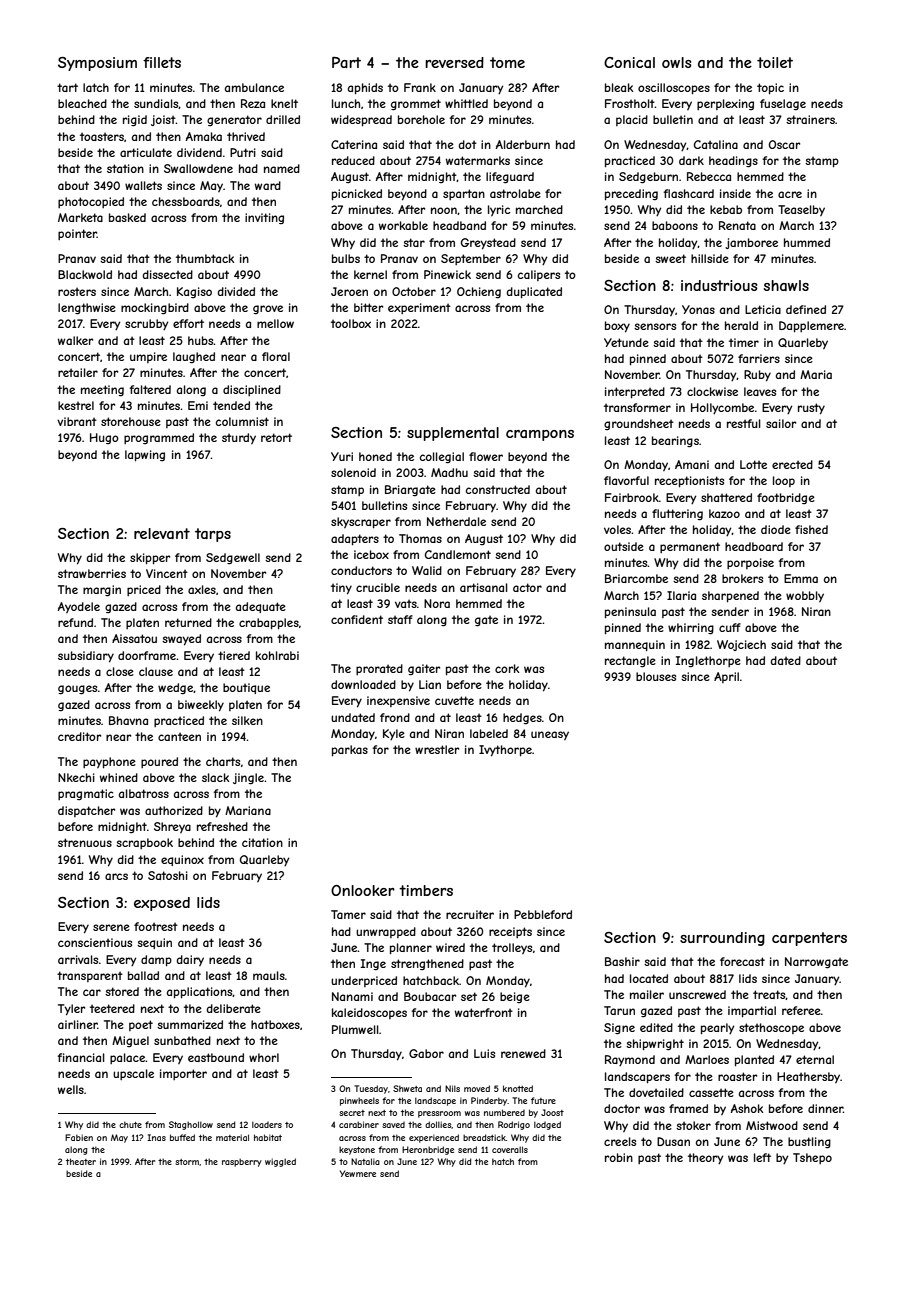 This page has height=1316, width=908. Describe the element at coordinates (726, 497) in the page. I see `shattered` at that location.
